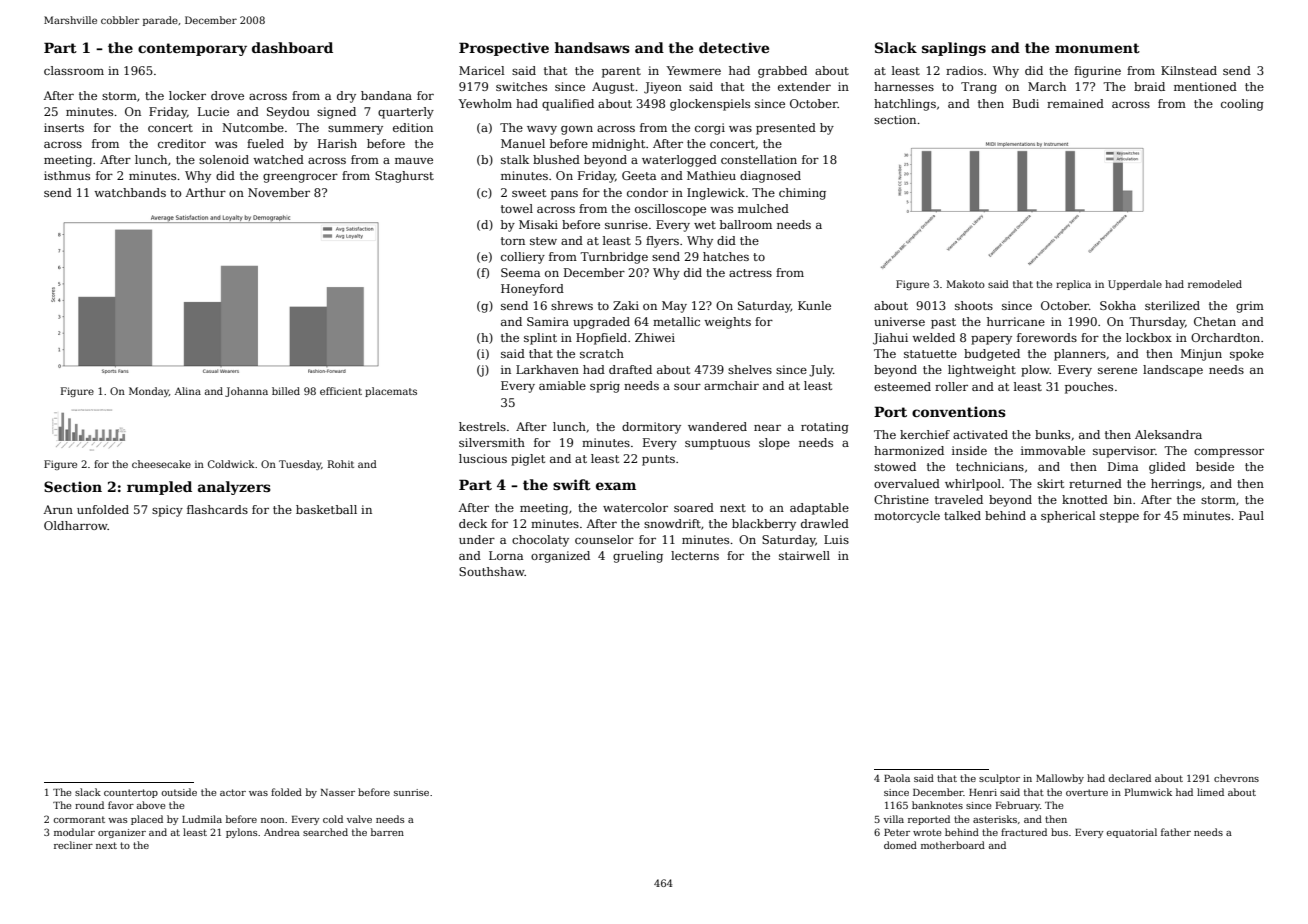 The width and height of the page is (1308, 924). What do you see at coordinates (286, 391) in the page?
I see `billed` at bounding box center [286, 391].
